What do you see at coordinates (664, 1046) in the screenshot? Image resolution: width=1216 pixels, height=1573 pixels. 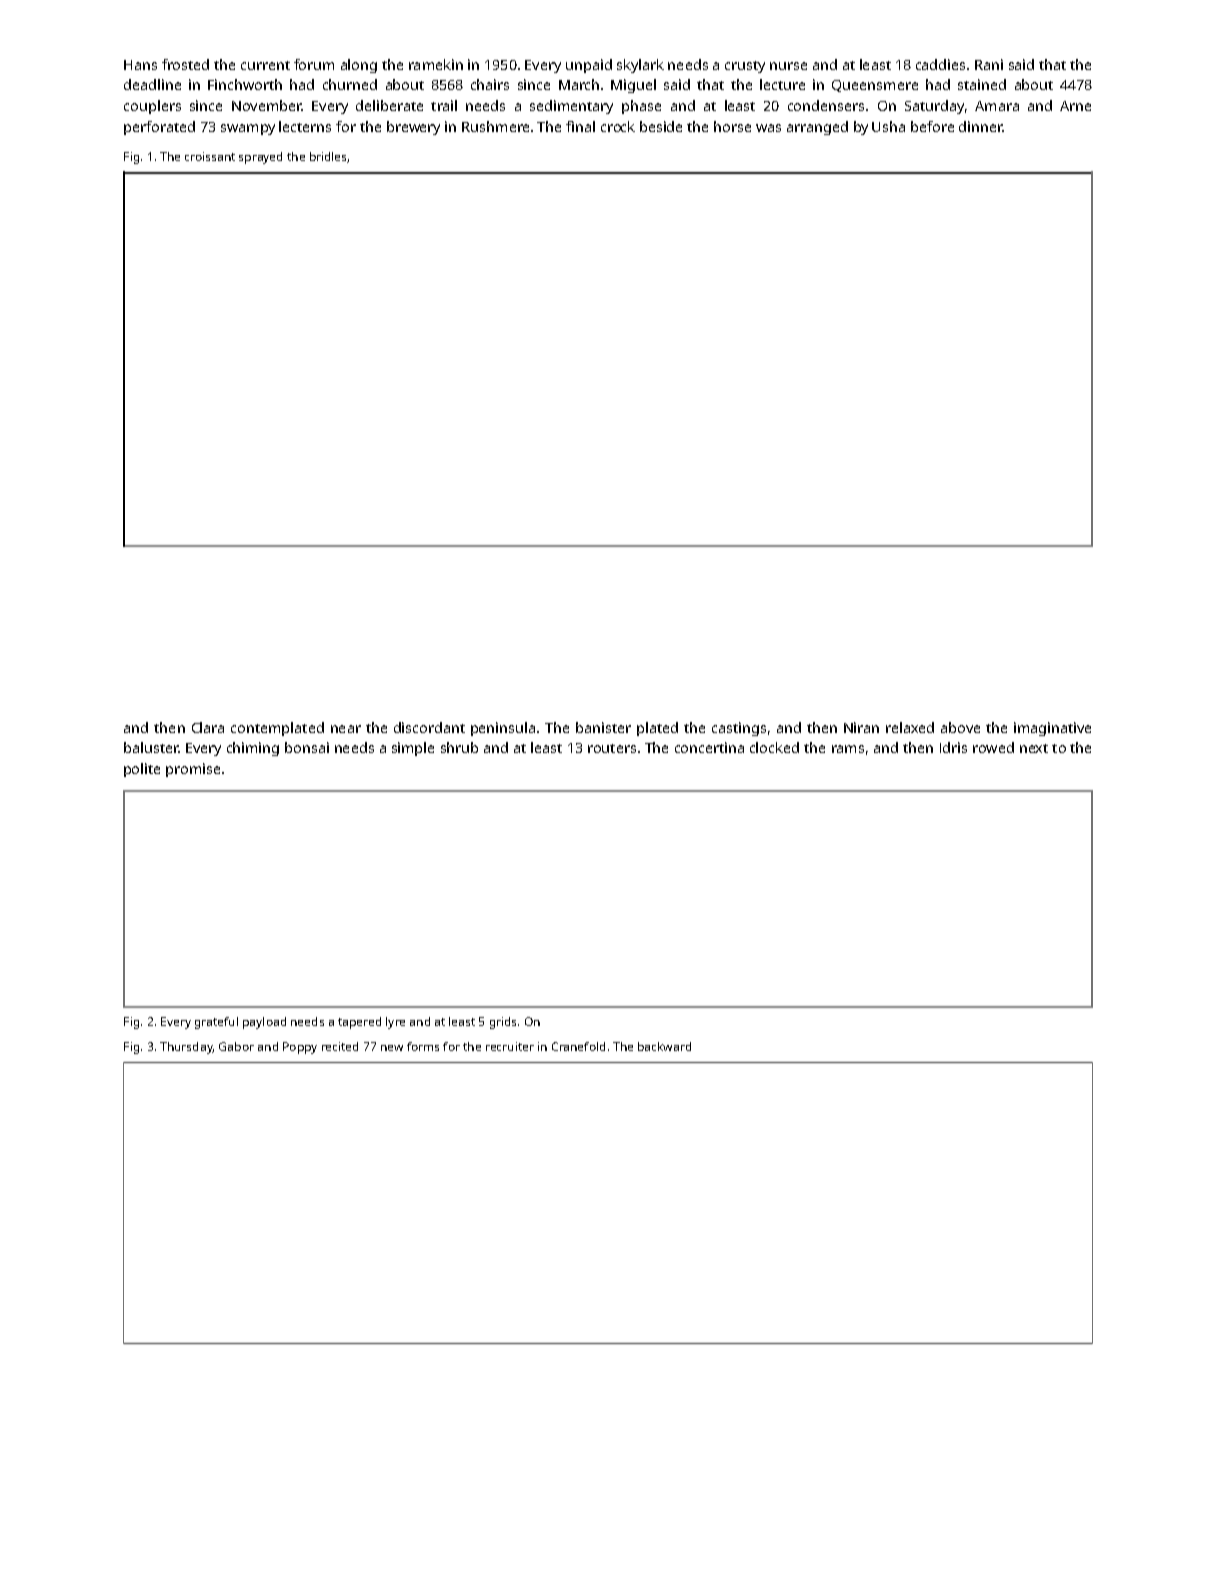 I see `backward` at bounding box center [664, 1046].
